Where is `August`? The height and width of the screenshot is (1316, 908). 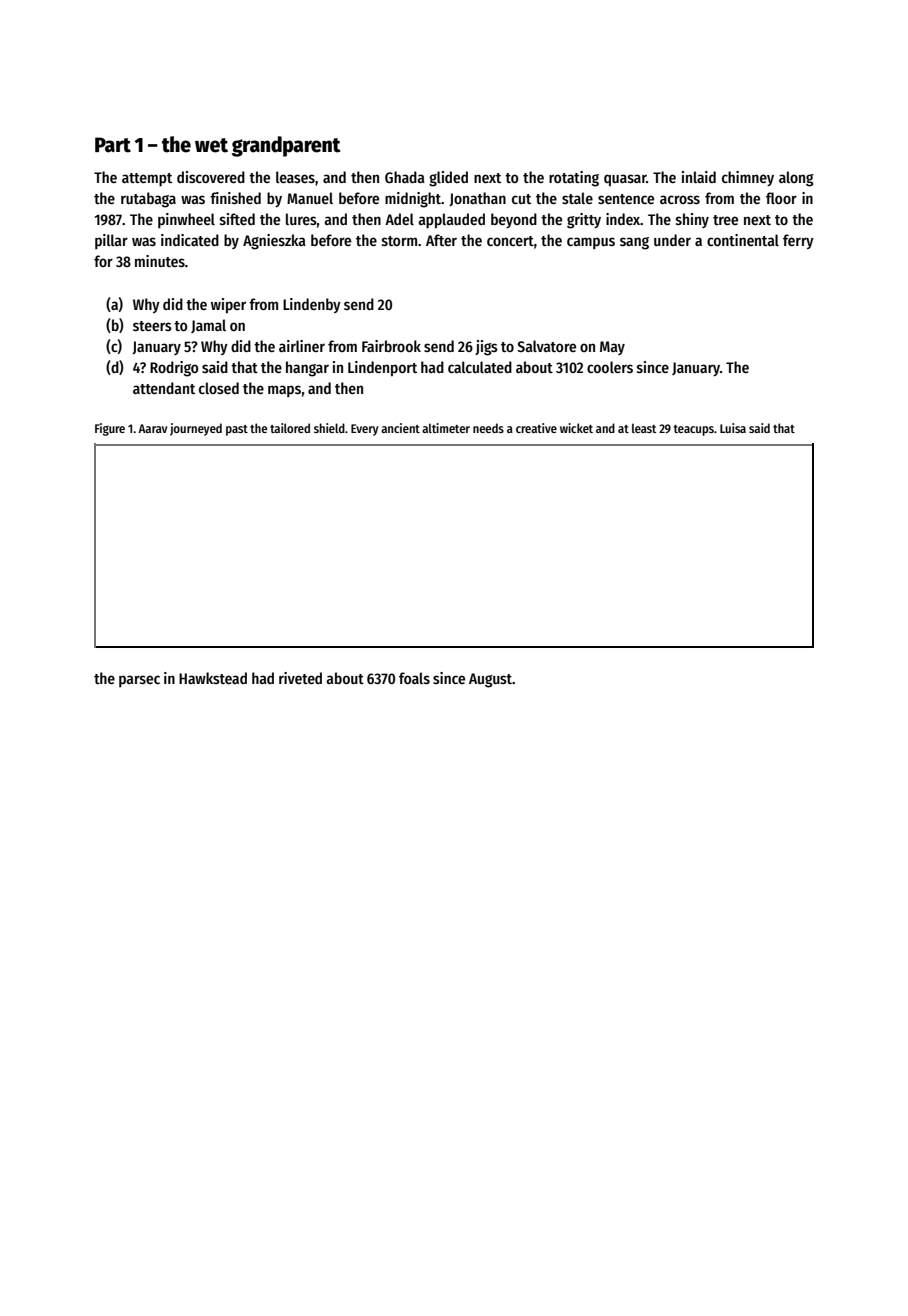 August is located at coordinates (490, 680).
